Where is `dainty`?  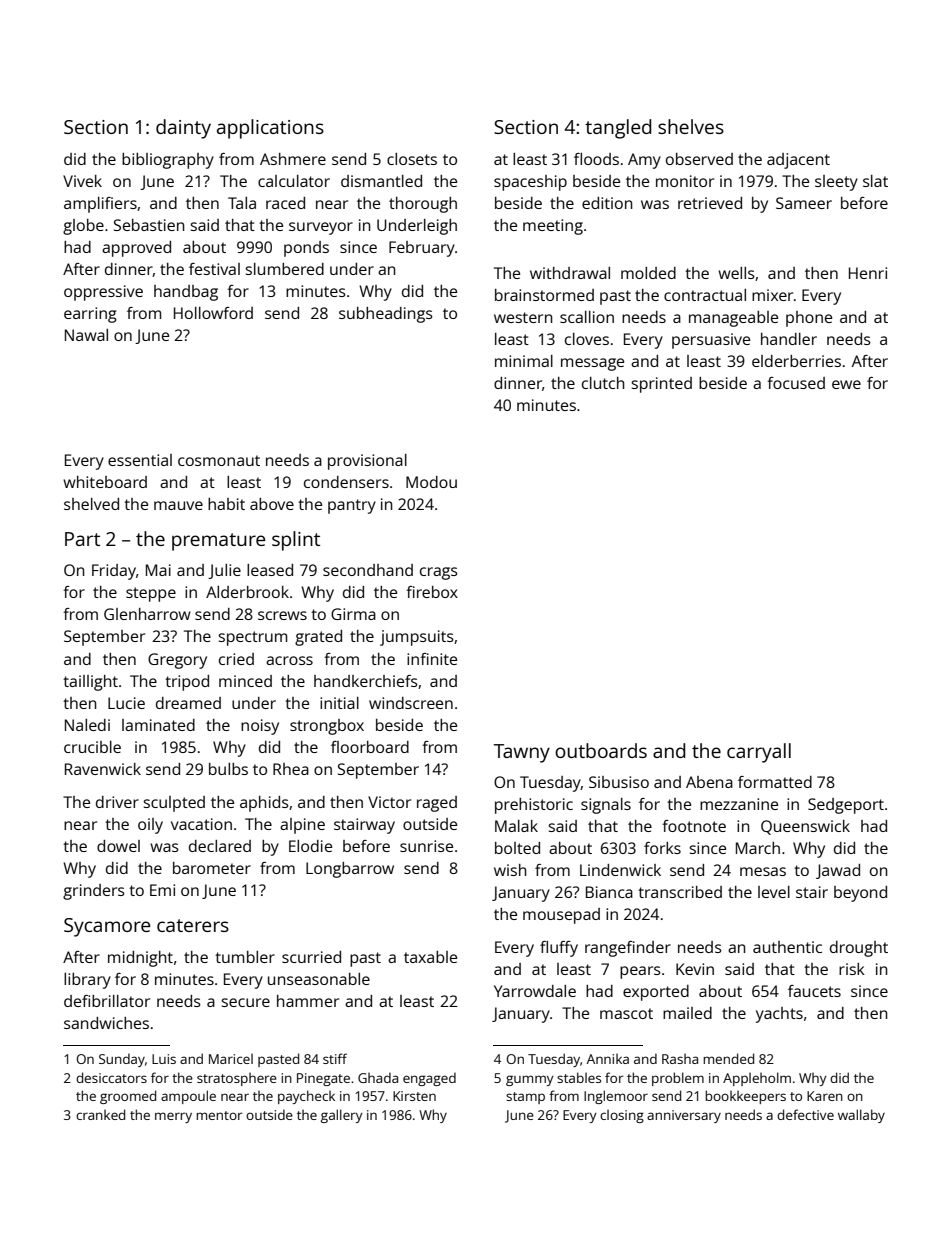
dainty is located at coordinates (183, 129).
